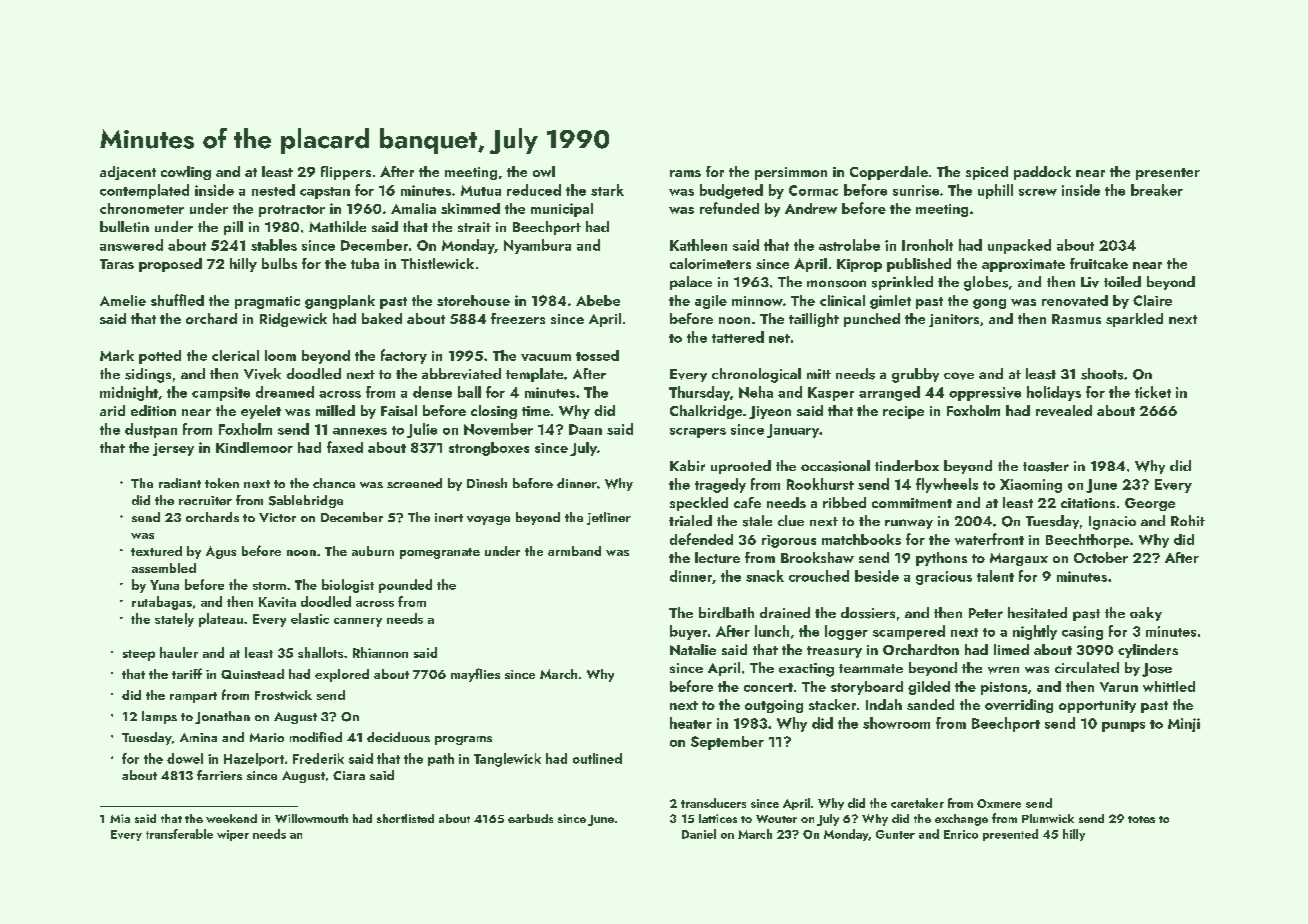  I want to click on Andrew, so click(811, 208).
